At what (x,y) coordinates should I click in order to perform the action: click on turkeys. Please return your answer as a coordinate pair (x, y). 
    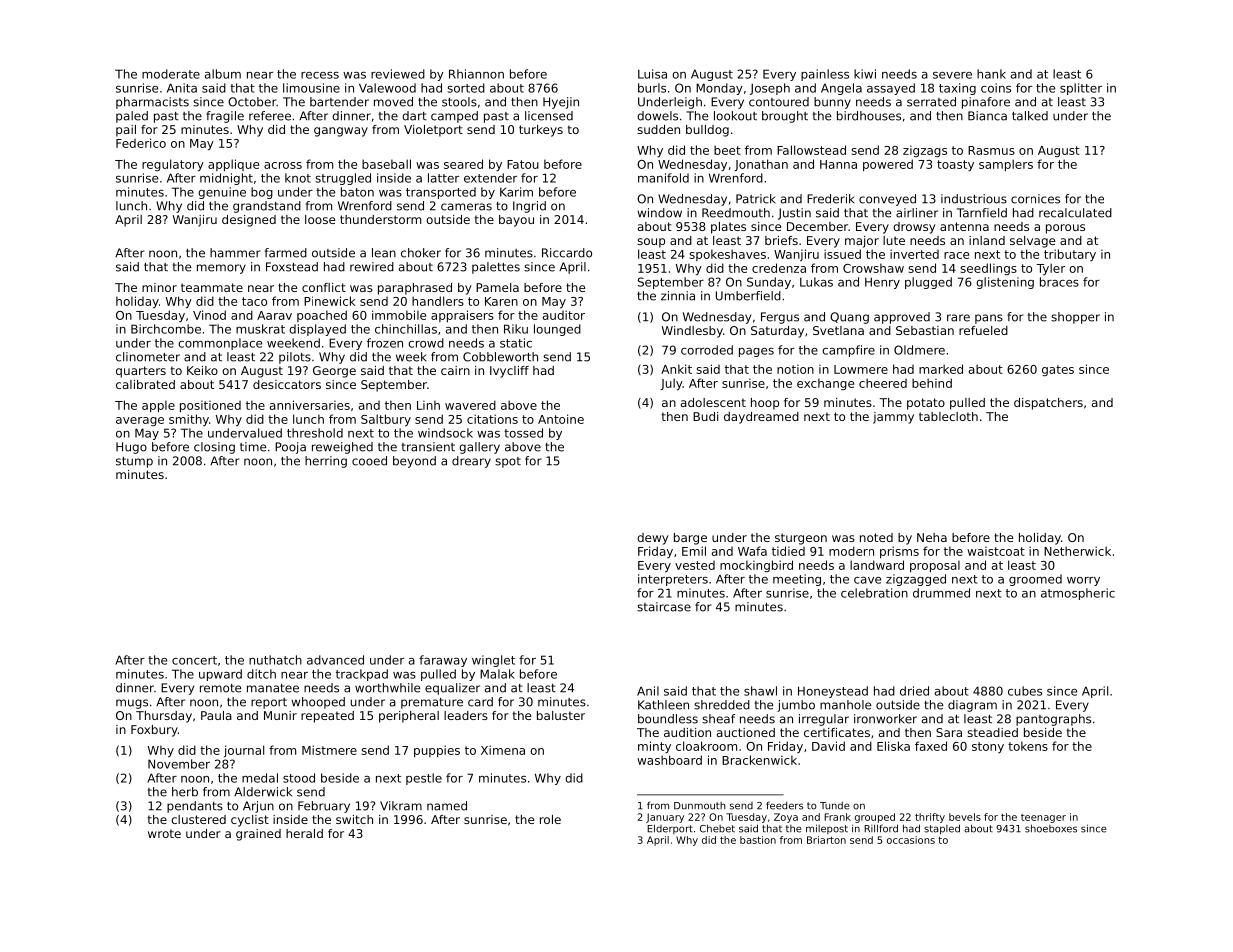
    Looking at the image, I should click on (541, 131).
